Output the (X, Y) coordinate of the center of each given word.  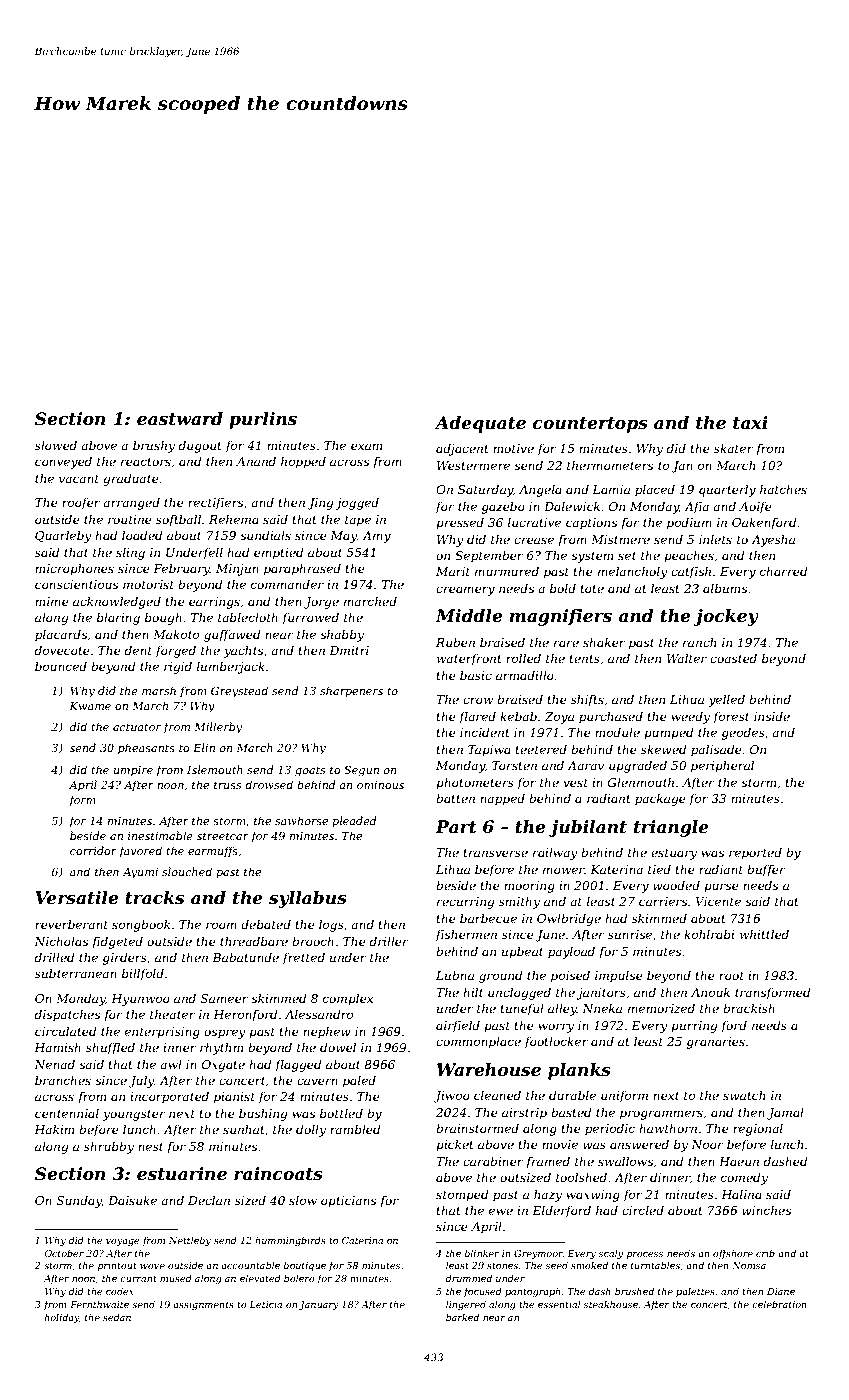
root (731, 976)
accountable (250, 1265)
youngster (134, 1115)
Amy (376, 537)
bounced (61, 666)
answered (639, 1144)
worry (556, 1028)
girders (125, 958)
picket (455, 1146)
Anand (256, 461)
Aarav (585, 765)
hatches (783, 489)
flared (477, 717)
